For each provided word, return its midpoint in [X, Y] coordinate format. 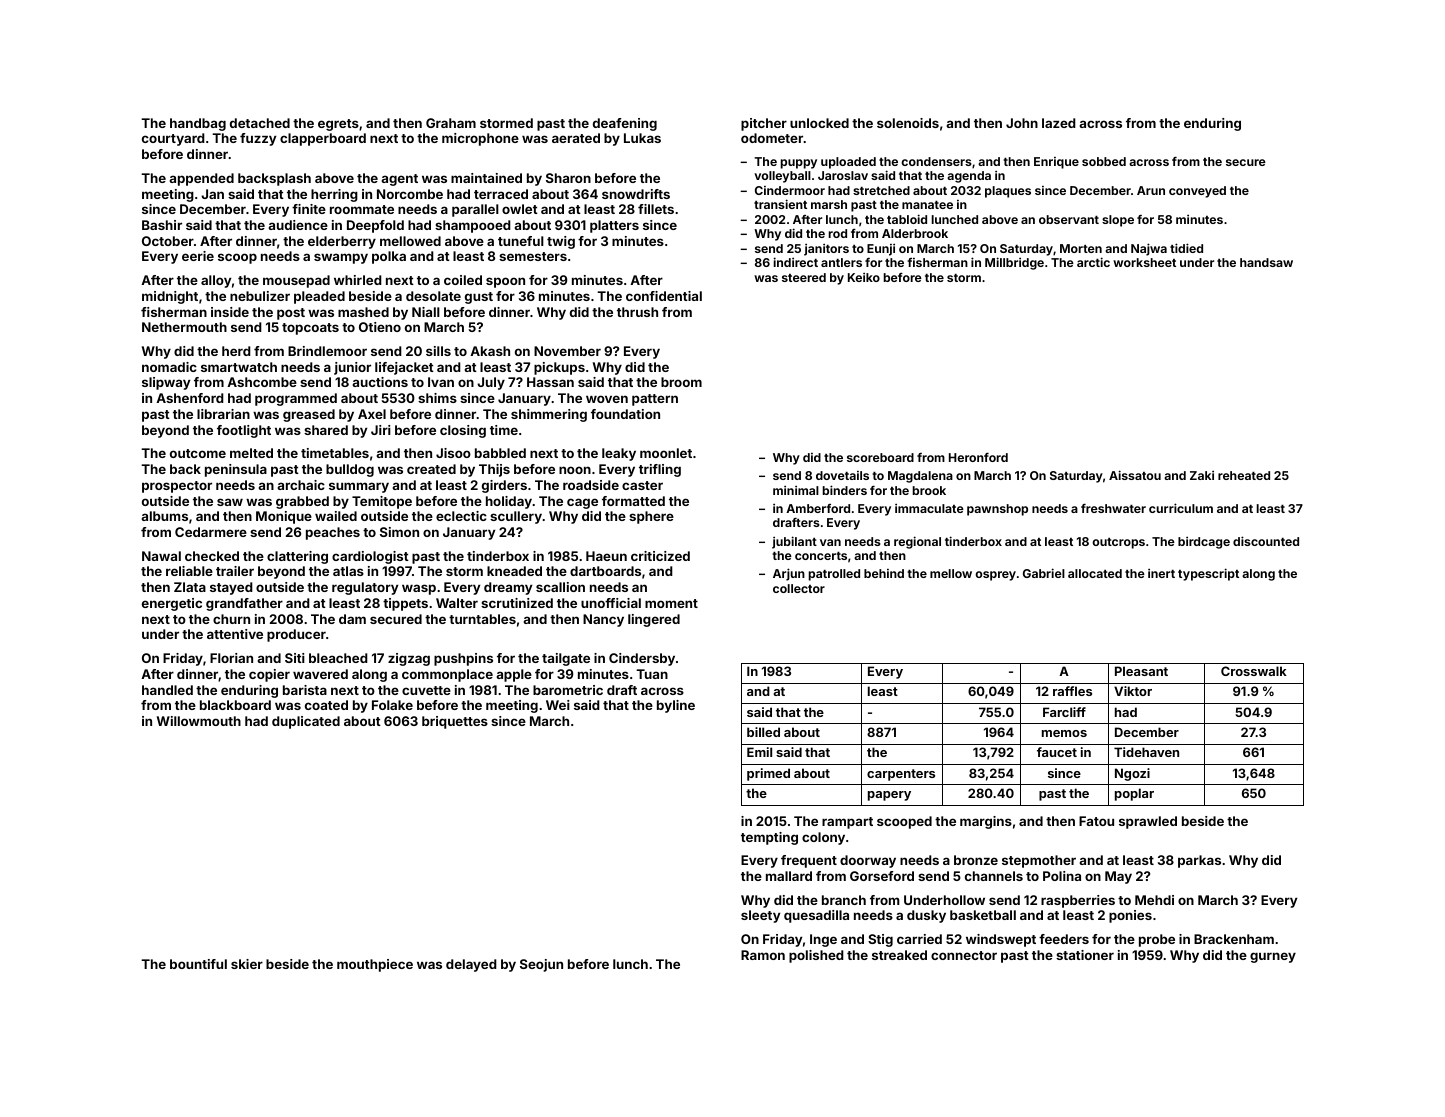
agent [400, 180]
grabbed [302, 502]
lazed [1059, 123]
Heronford [978, 457]
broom [681, 382]
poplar [1134, 794]
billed [763, 732]
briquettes [455, 722]
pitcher [764, 124]
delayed [471, 965]
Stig [880, 940]
